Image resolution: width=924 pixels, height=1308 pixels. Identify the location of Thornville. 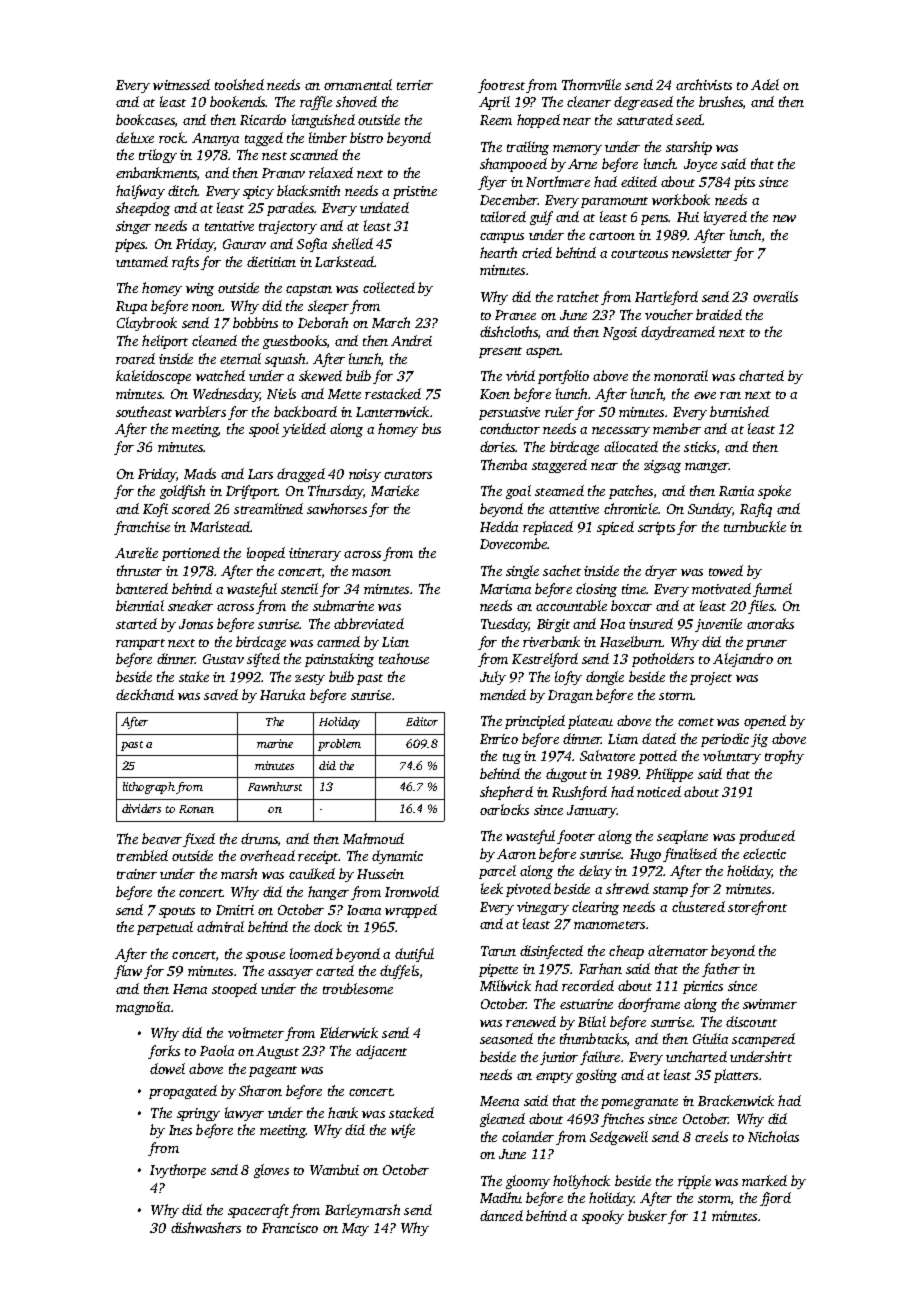
(591, 84).
